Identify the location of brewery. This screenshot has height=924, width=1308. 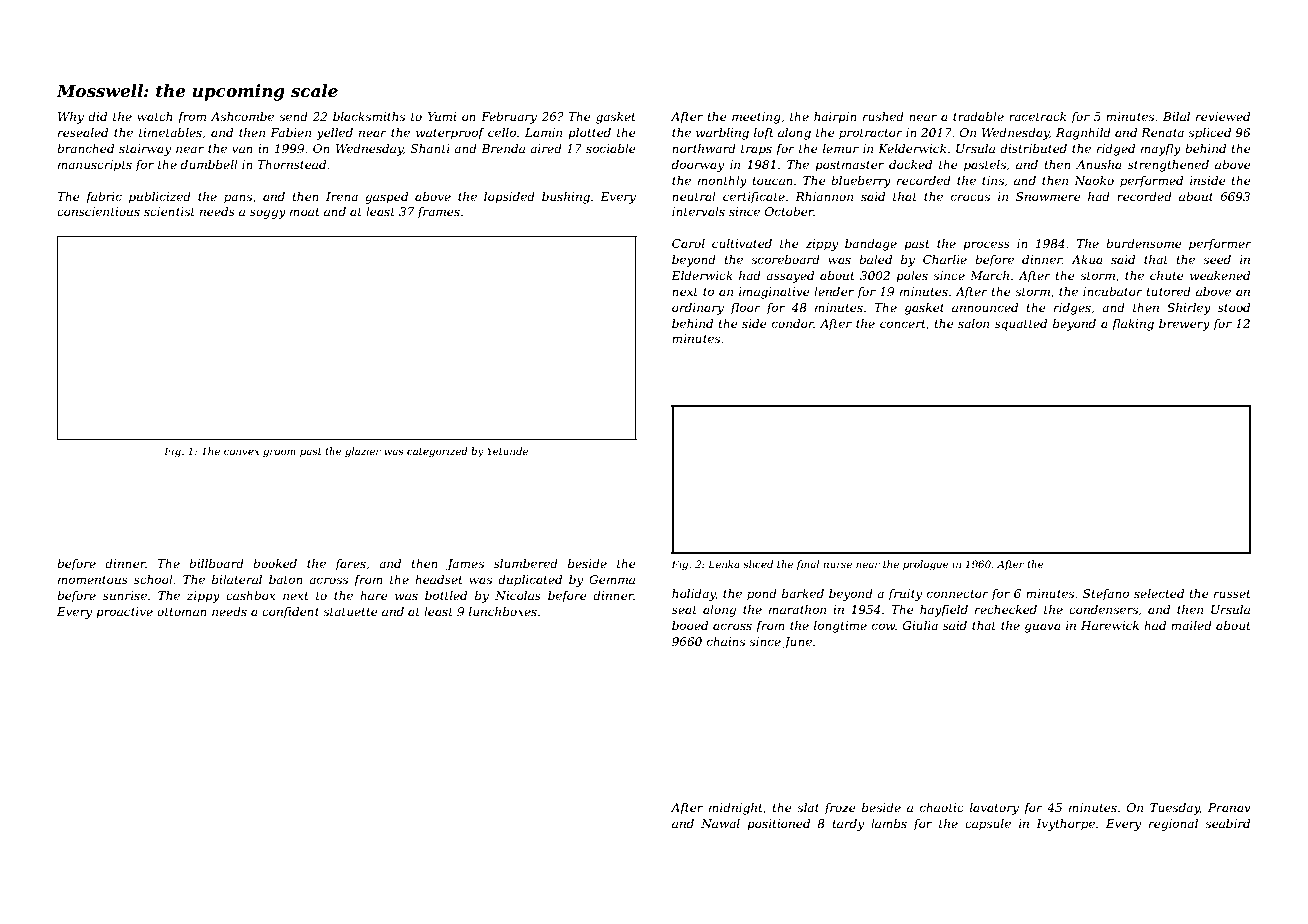
(1184, 325).
